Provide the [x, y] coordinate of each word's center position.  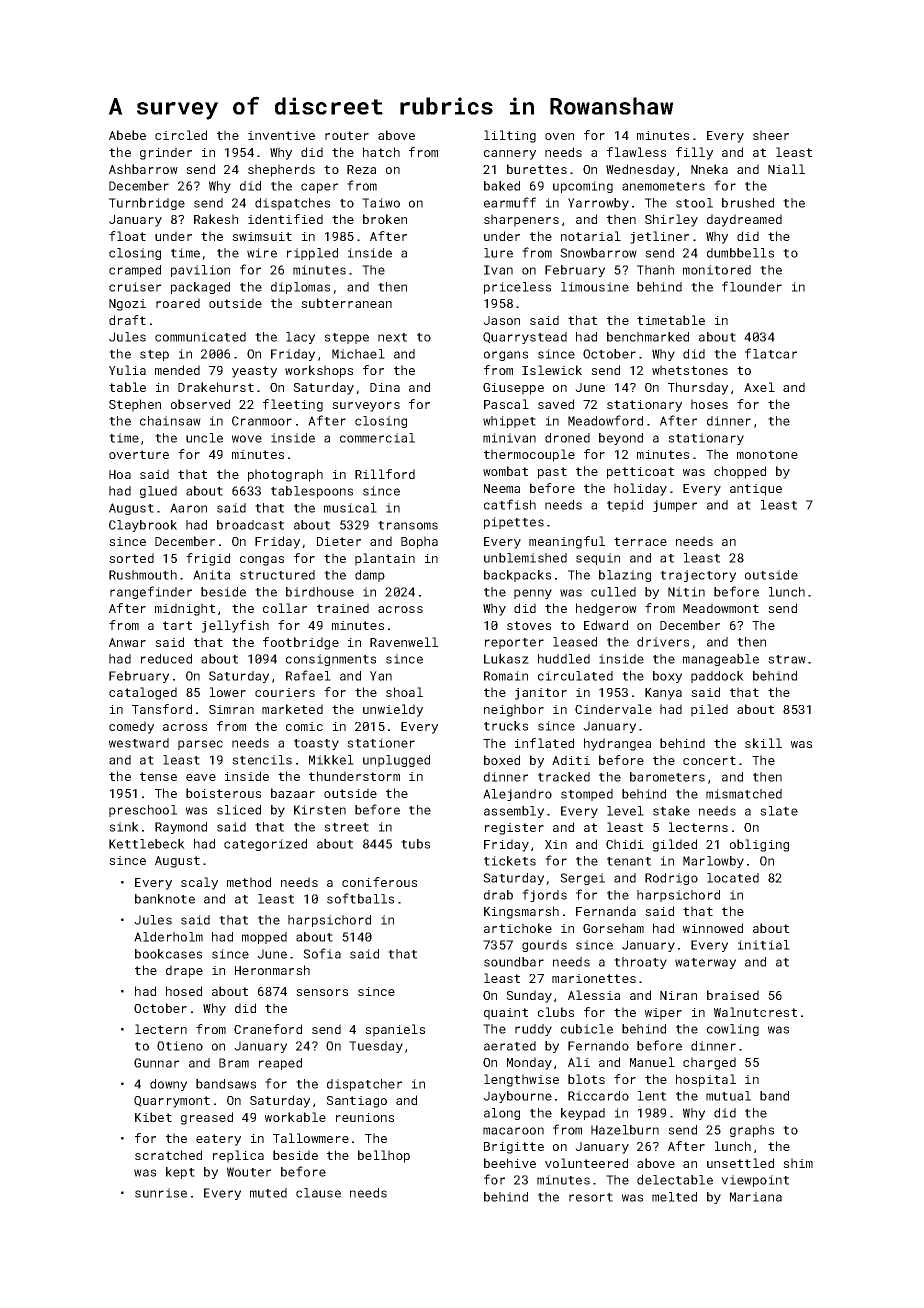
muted [268, 1193]
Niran [678, 995]
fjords [544, 895]
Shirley [671, 220]
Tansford [162, 709]
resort [591, 1197]
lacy [300, 338]
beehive [510, 1163]
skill [763, 743]
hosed [184, 991]
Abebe [127, 135]
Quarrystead [525, 338]
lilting [510, 136]
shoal [404, 692]
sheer [771, 135]
